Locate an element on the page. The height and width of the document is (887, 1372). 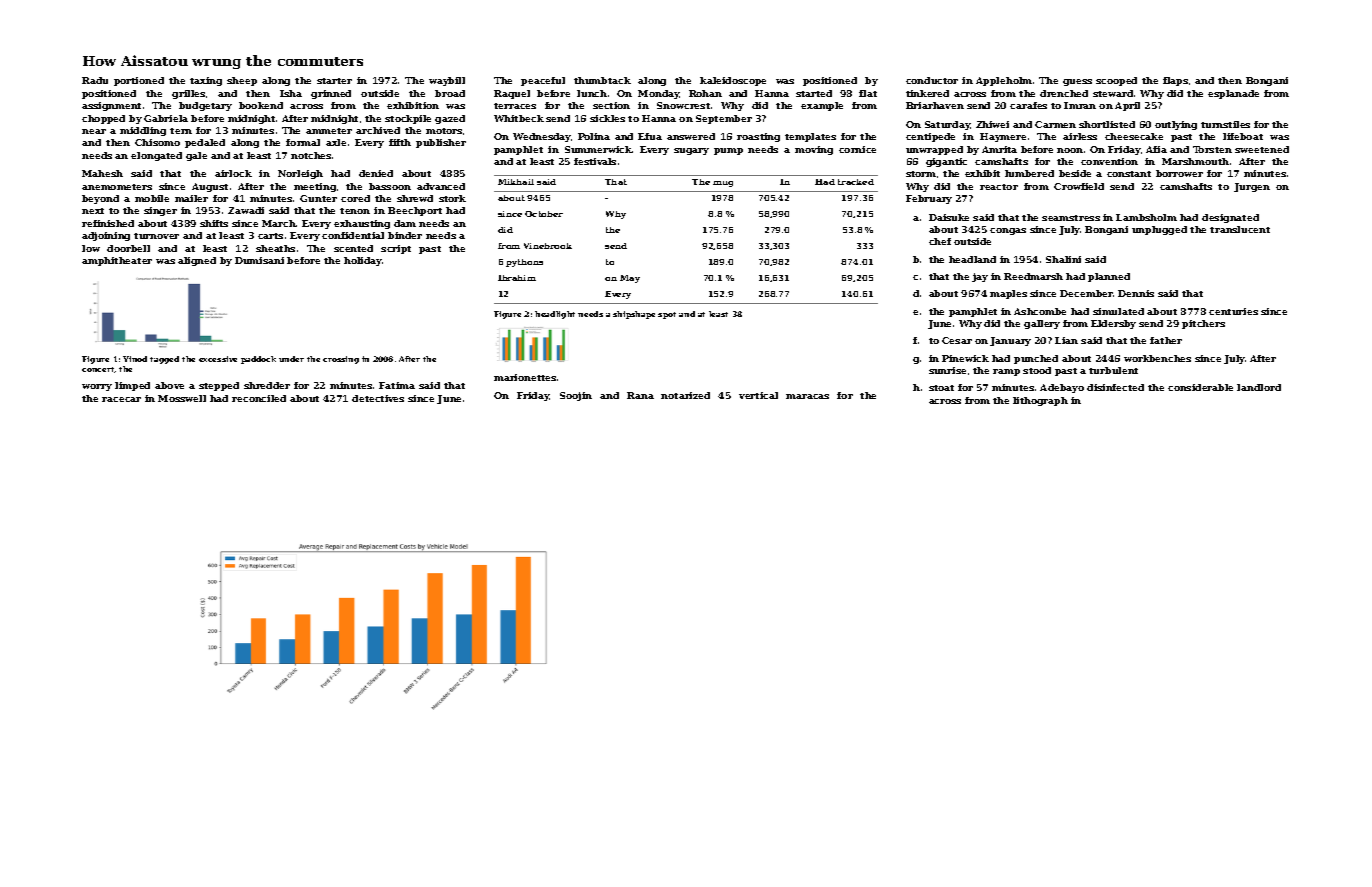
Gunter is located at coordinates (318, 198).
